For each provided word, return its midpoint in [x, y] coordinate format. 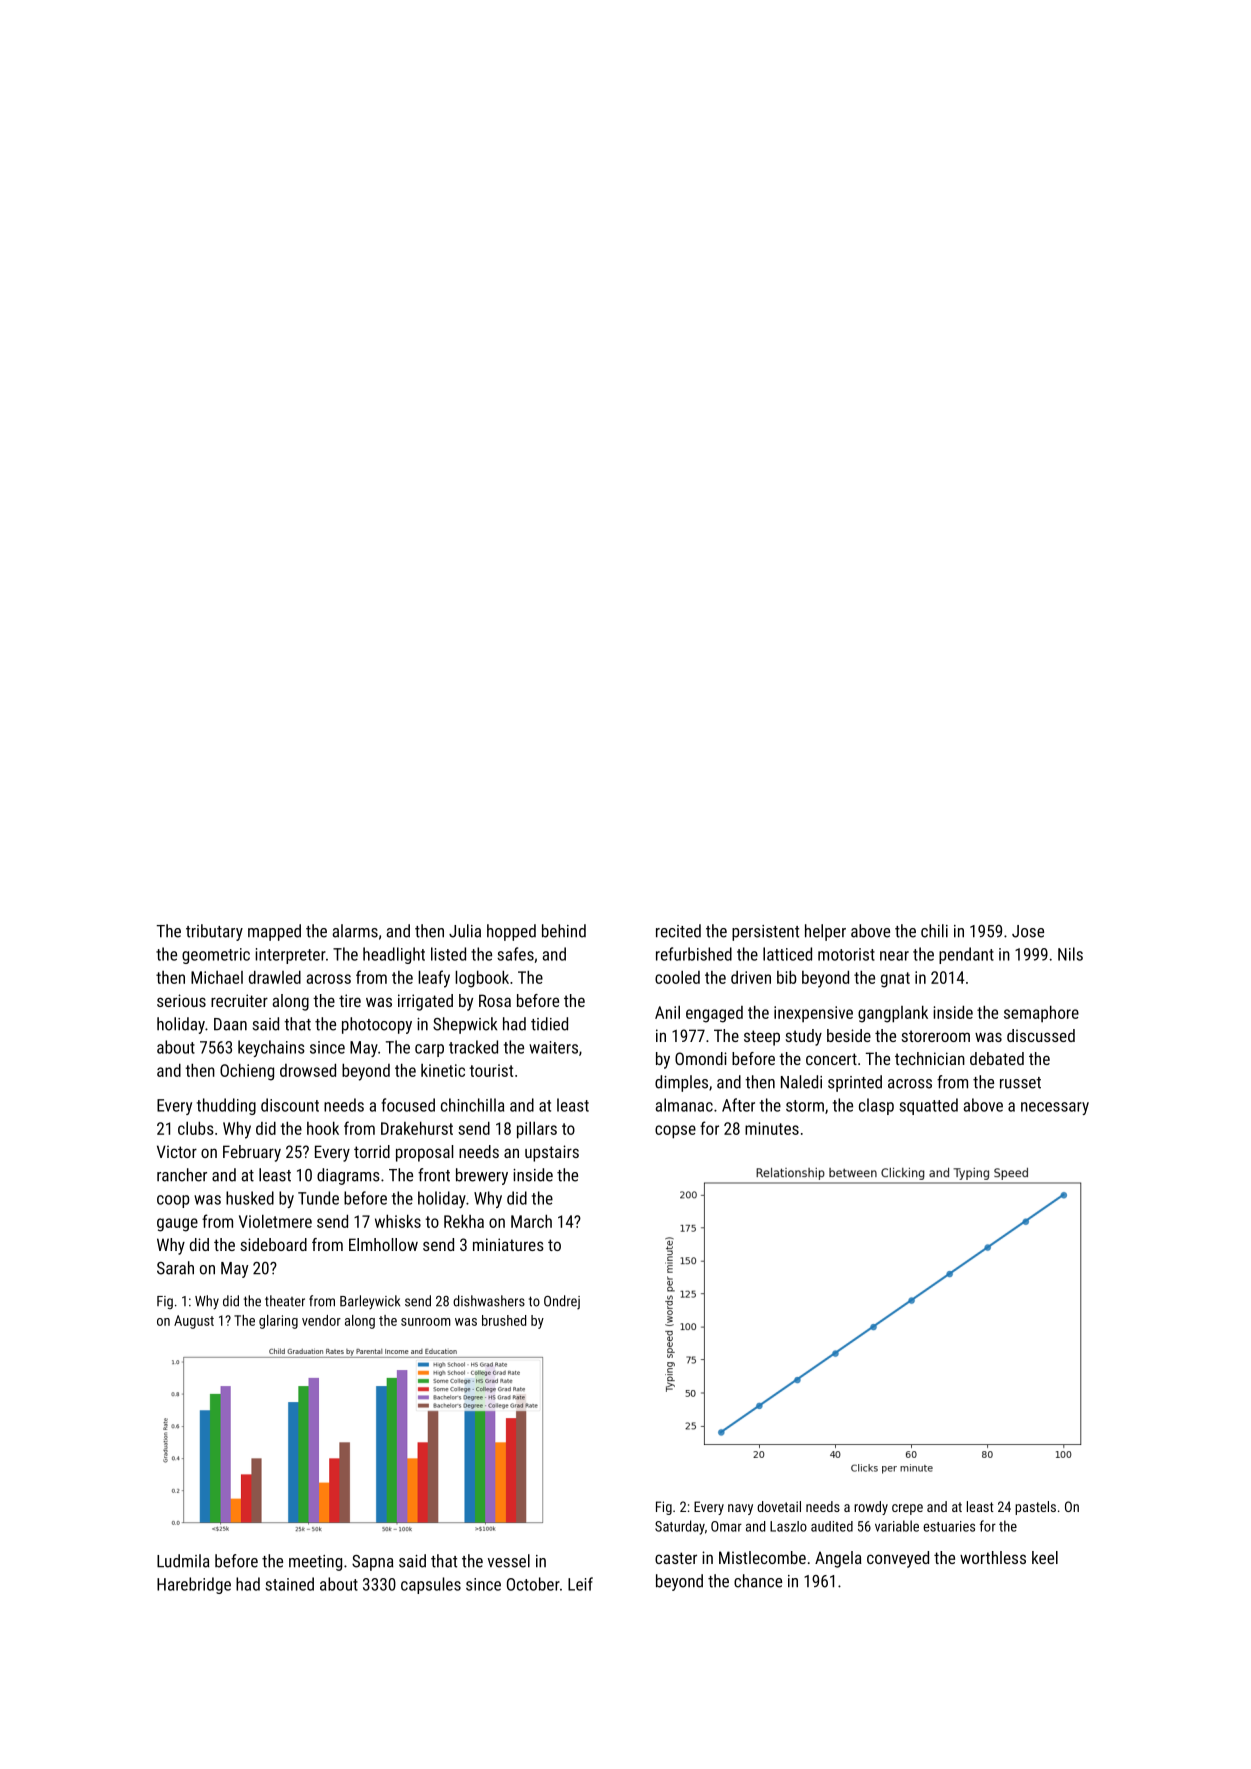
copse [675, 1132]
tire [350, 1000]
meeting [315, 1563]
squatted [928, 1106]
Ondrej [562, 1302]
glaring [278, 1322]
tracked [473, 1047]
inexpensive [813, 1014]
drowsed [308, 1070]
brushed [504, 1320]
